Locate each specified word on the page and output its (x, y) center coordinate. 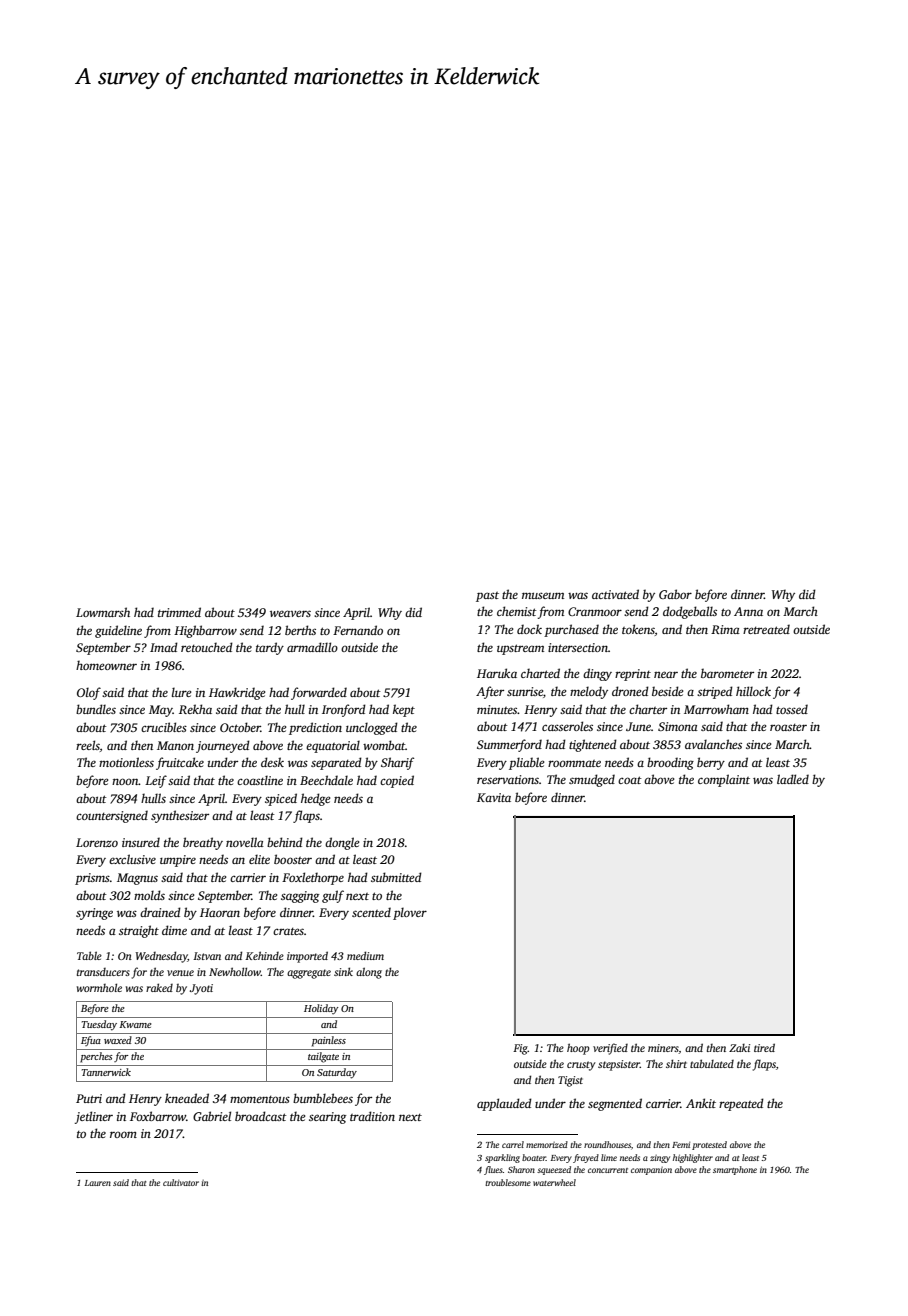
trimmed (179, 612)
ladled (793, 779)
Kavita (494, 797)
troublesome (508, 1182)
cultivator (181, 1182)
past (487, 597)
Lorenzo (97, 842)
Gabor (675, 594)
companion (651, 1171)
